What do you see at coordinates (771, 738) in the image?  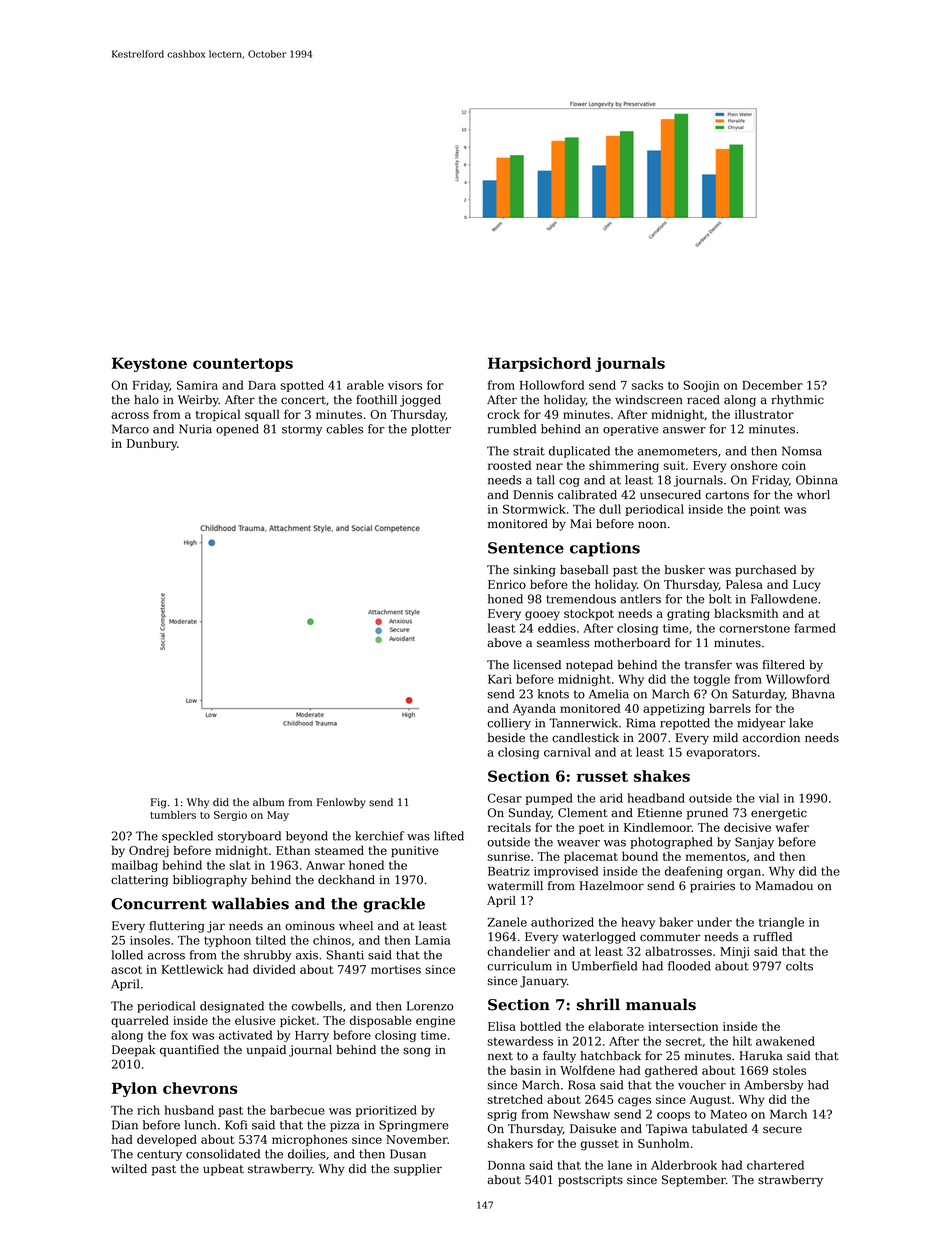 I see `accordion` at bounding box center [771, 738].
